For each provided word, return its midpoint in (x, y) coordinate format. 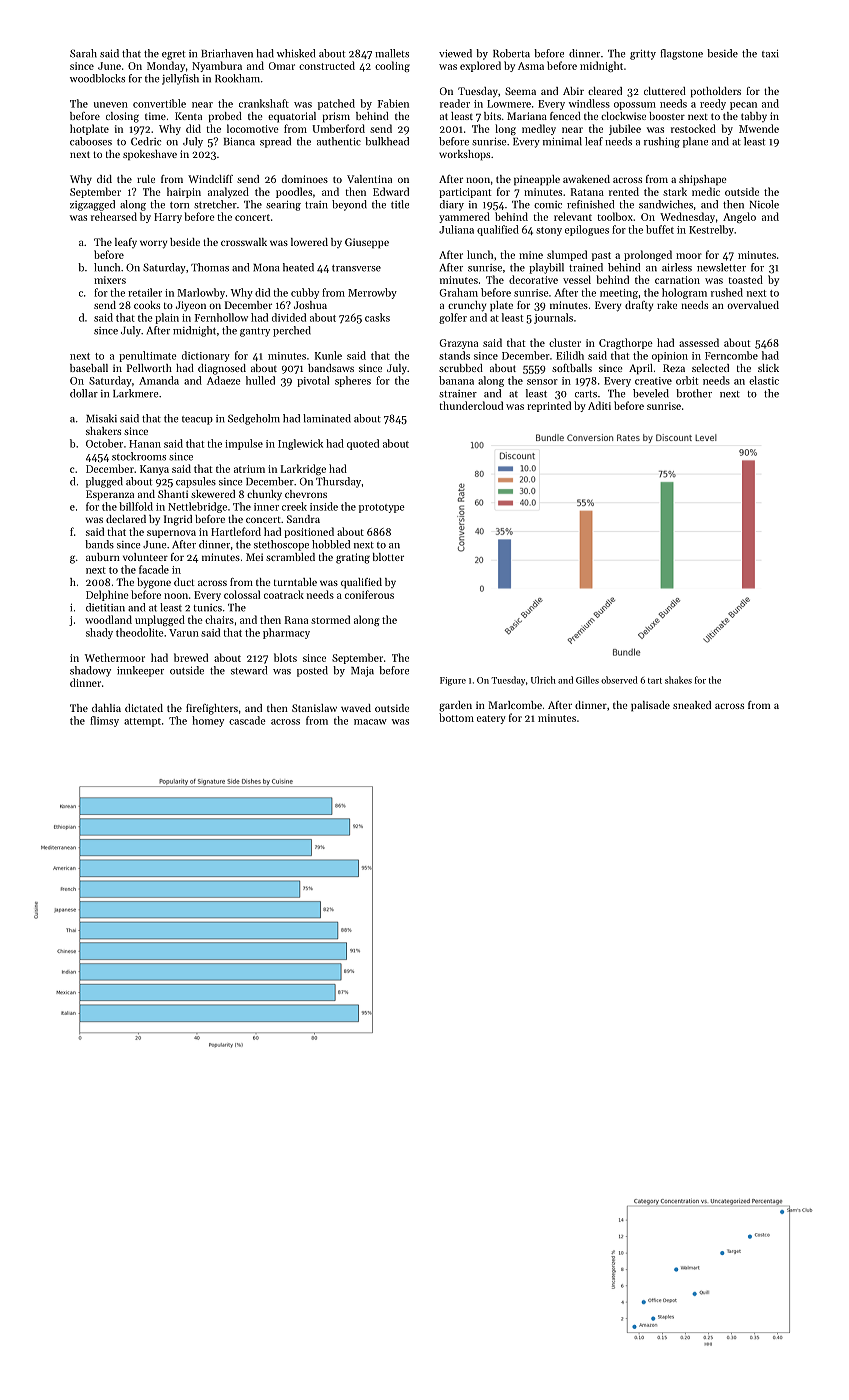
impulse (244, 444)
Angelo (739, 217)
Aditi (599, 405)
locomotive (253, 128)
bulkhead (387, 141)
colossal (242, 594)
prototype (382, 508)
